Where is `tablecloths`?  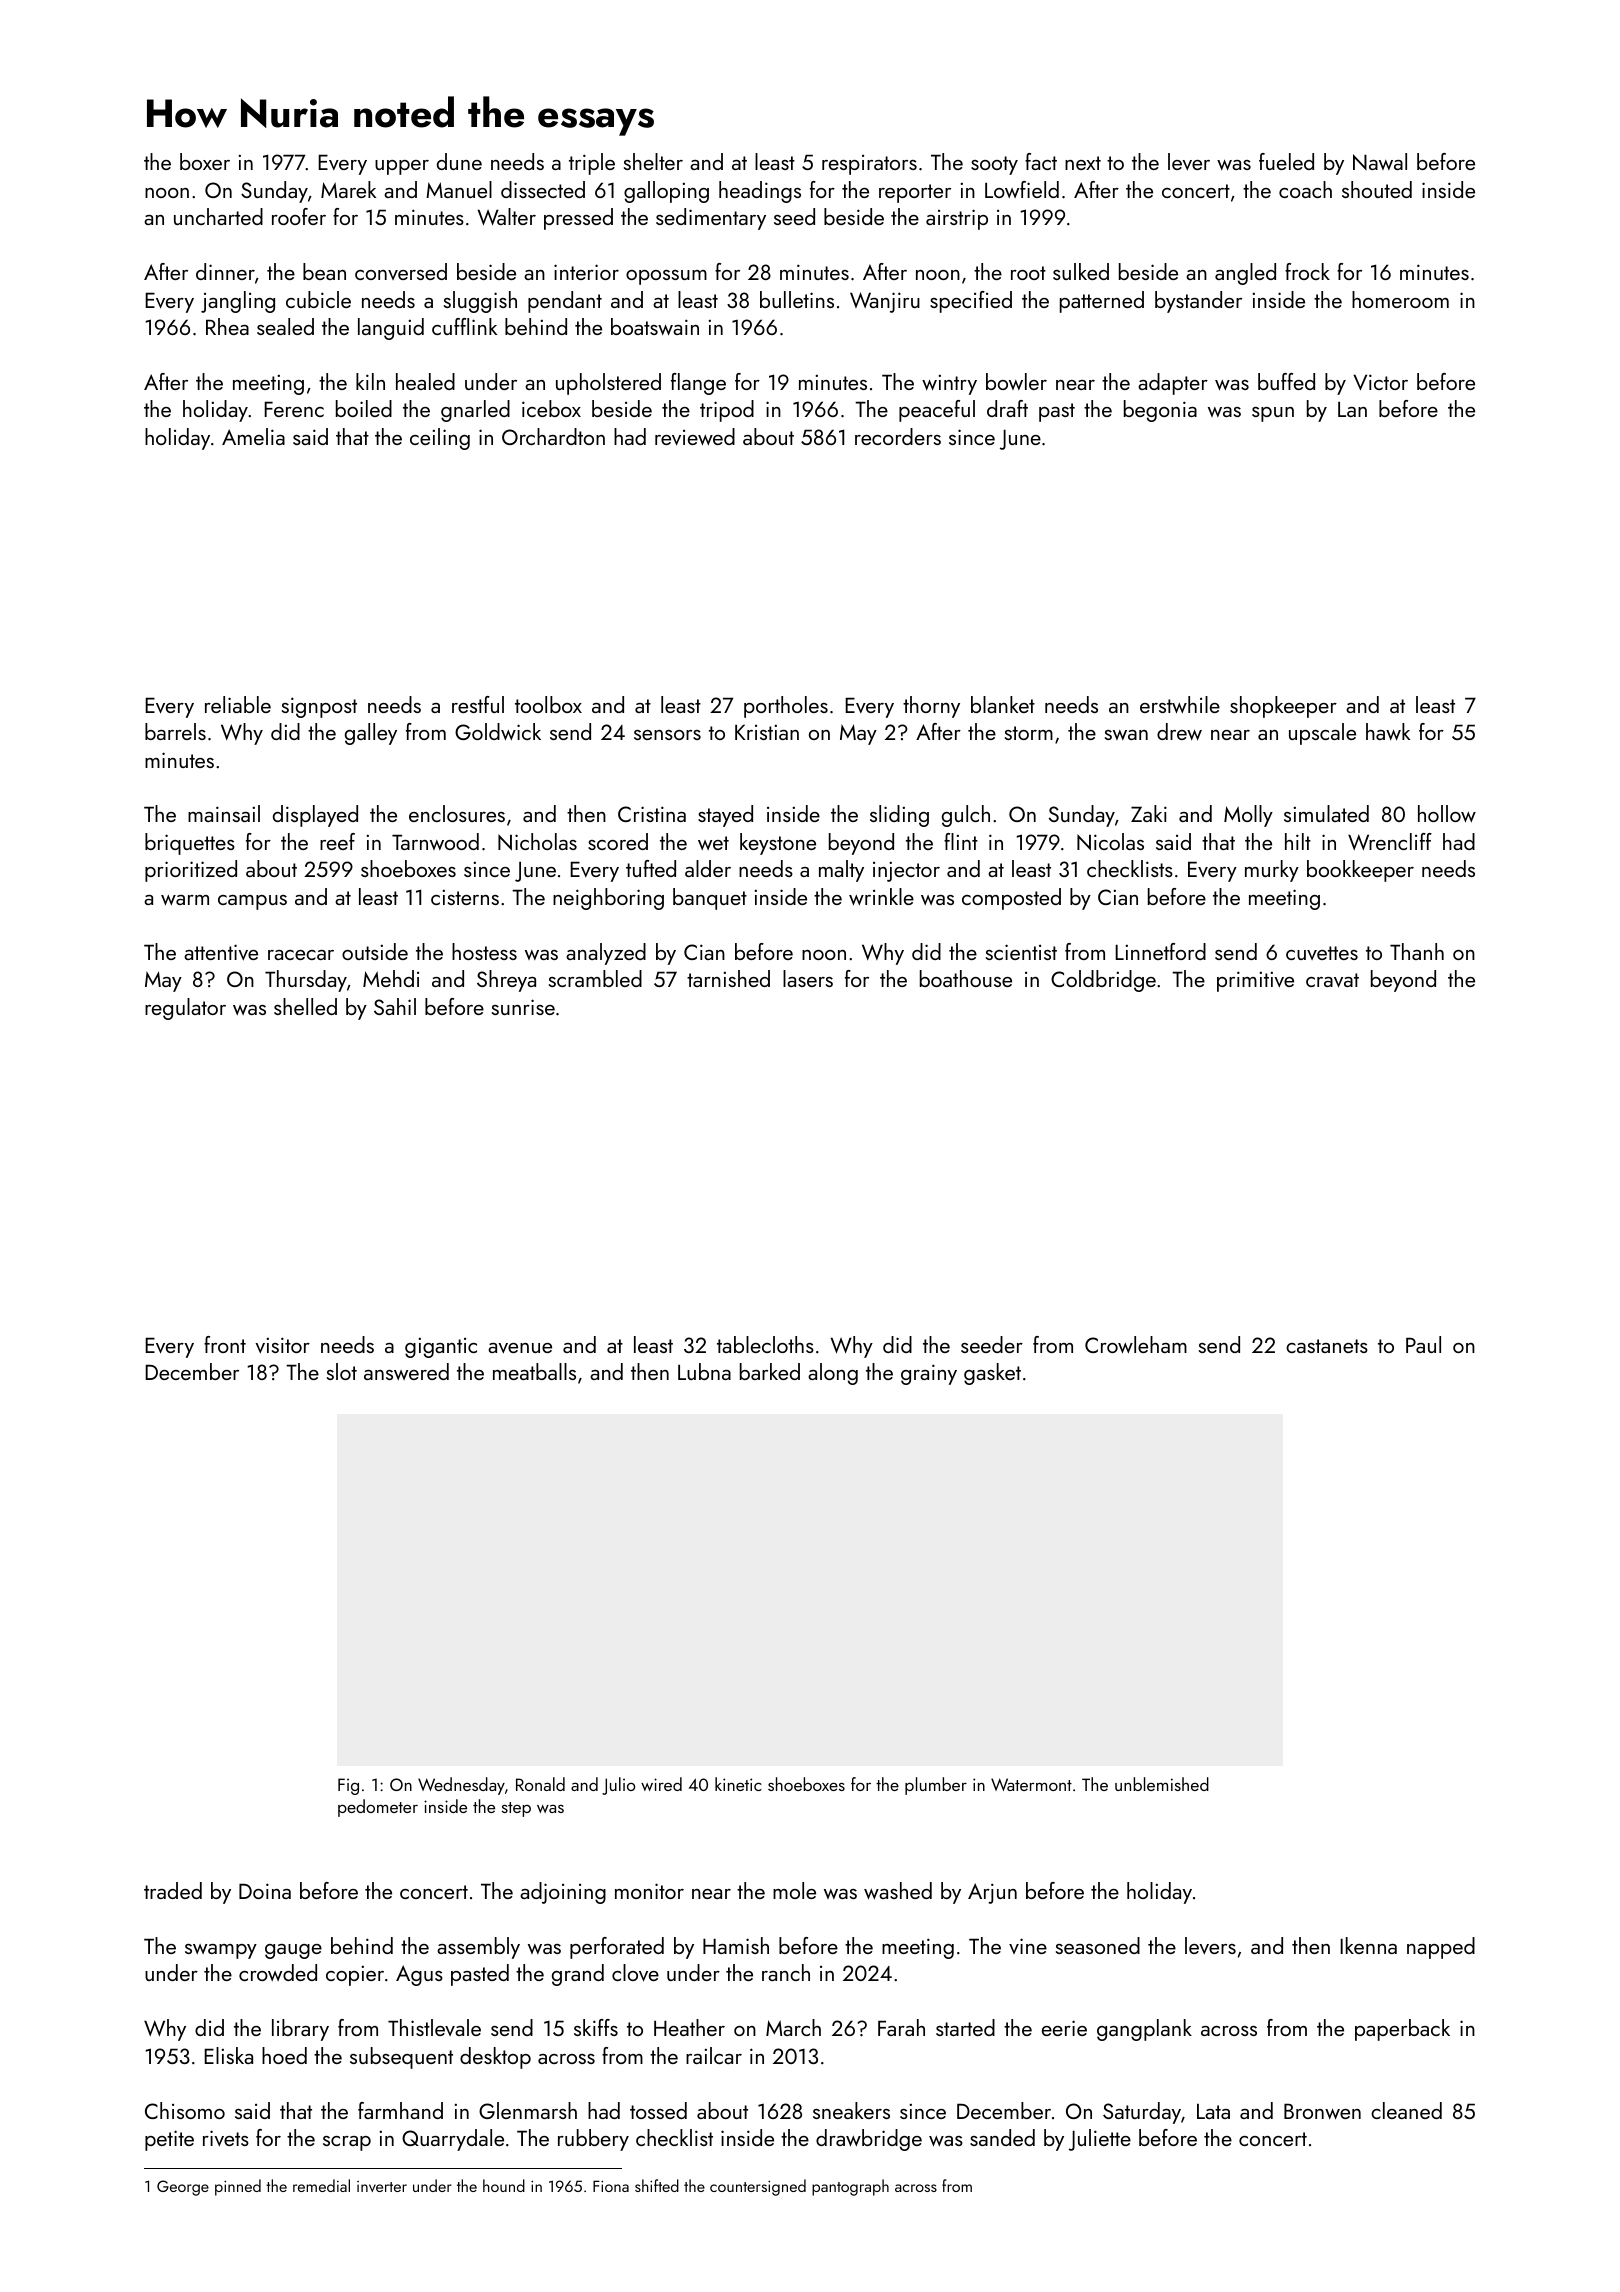
tablecloths is located at coordinates (765, 1344).
